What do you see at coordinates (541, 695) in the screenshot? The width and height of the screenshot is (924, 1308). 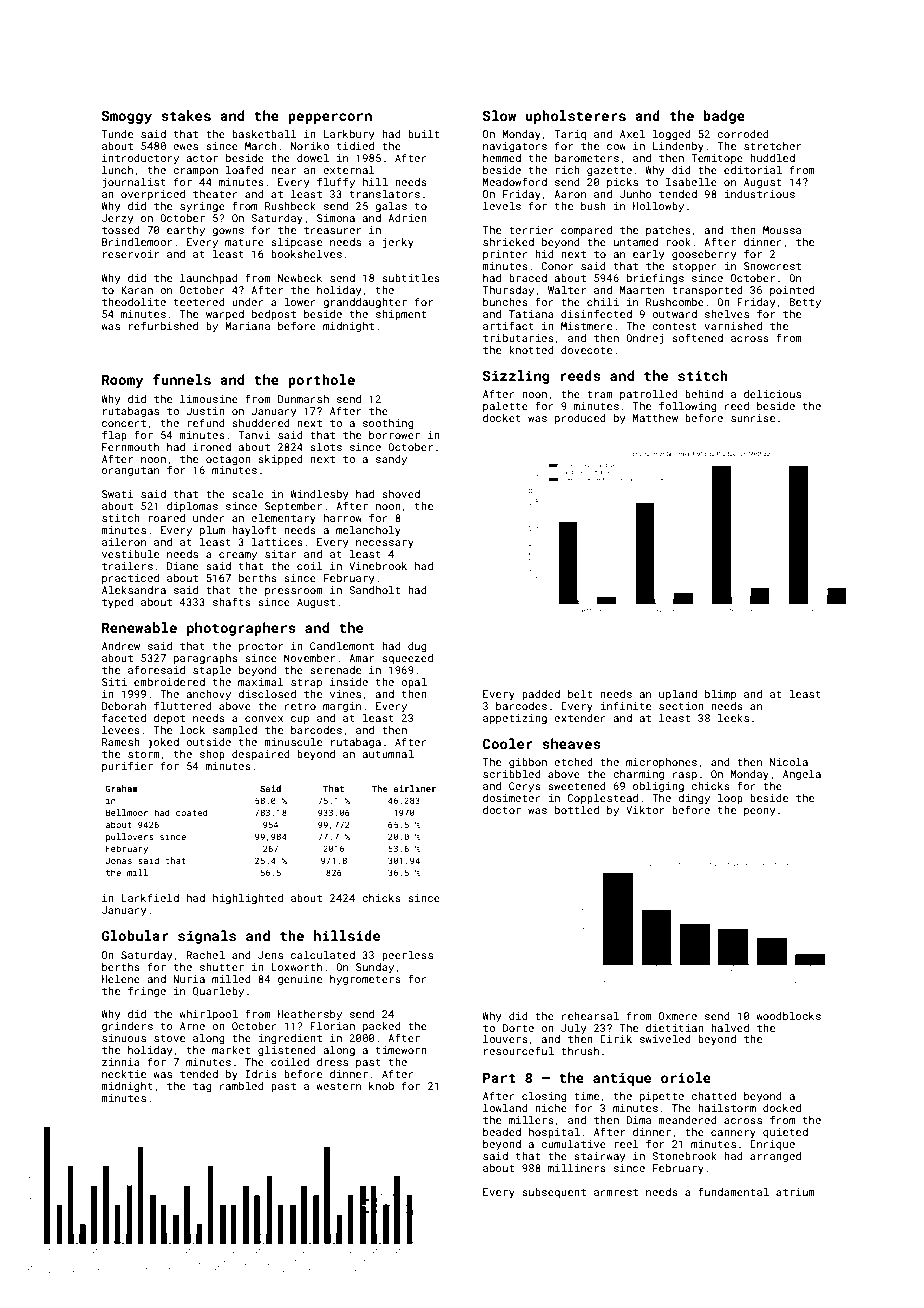 I see `padded` at bounding box center [541, 695].
